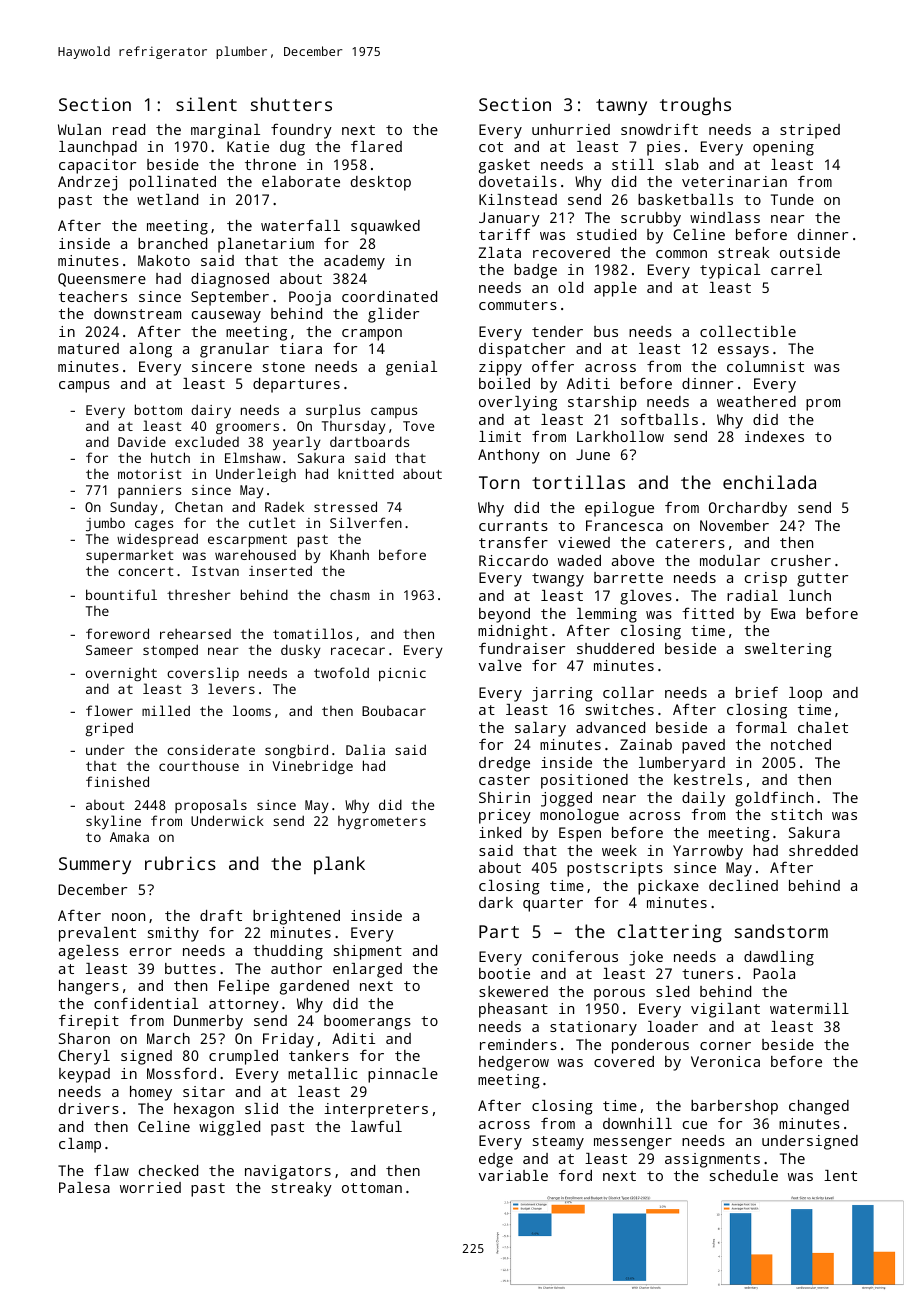 This page has height=1308, width=924. What do you see at coordinates (606, 331) in the page?
I see `bus` at bounding box center [606, 331].
